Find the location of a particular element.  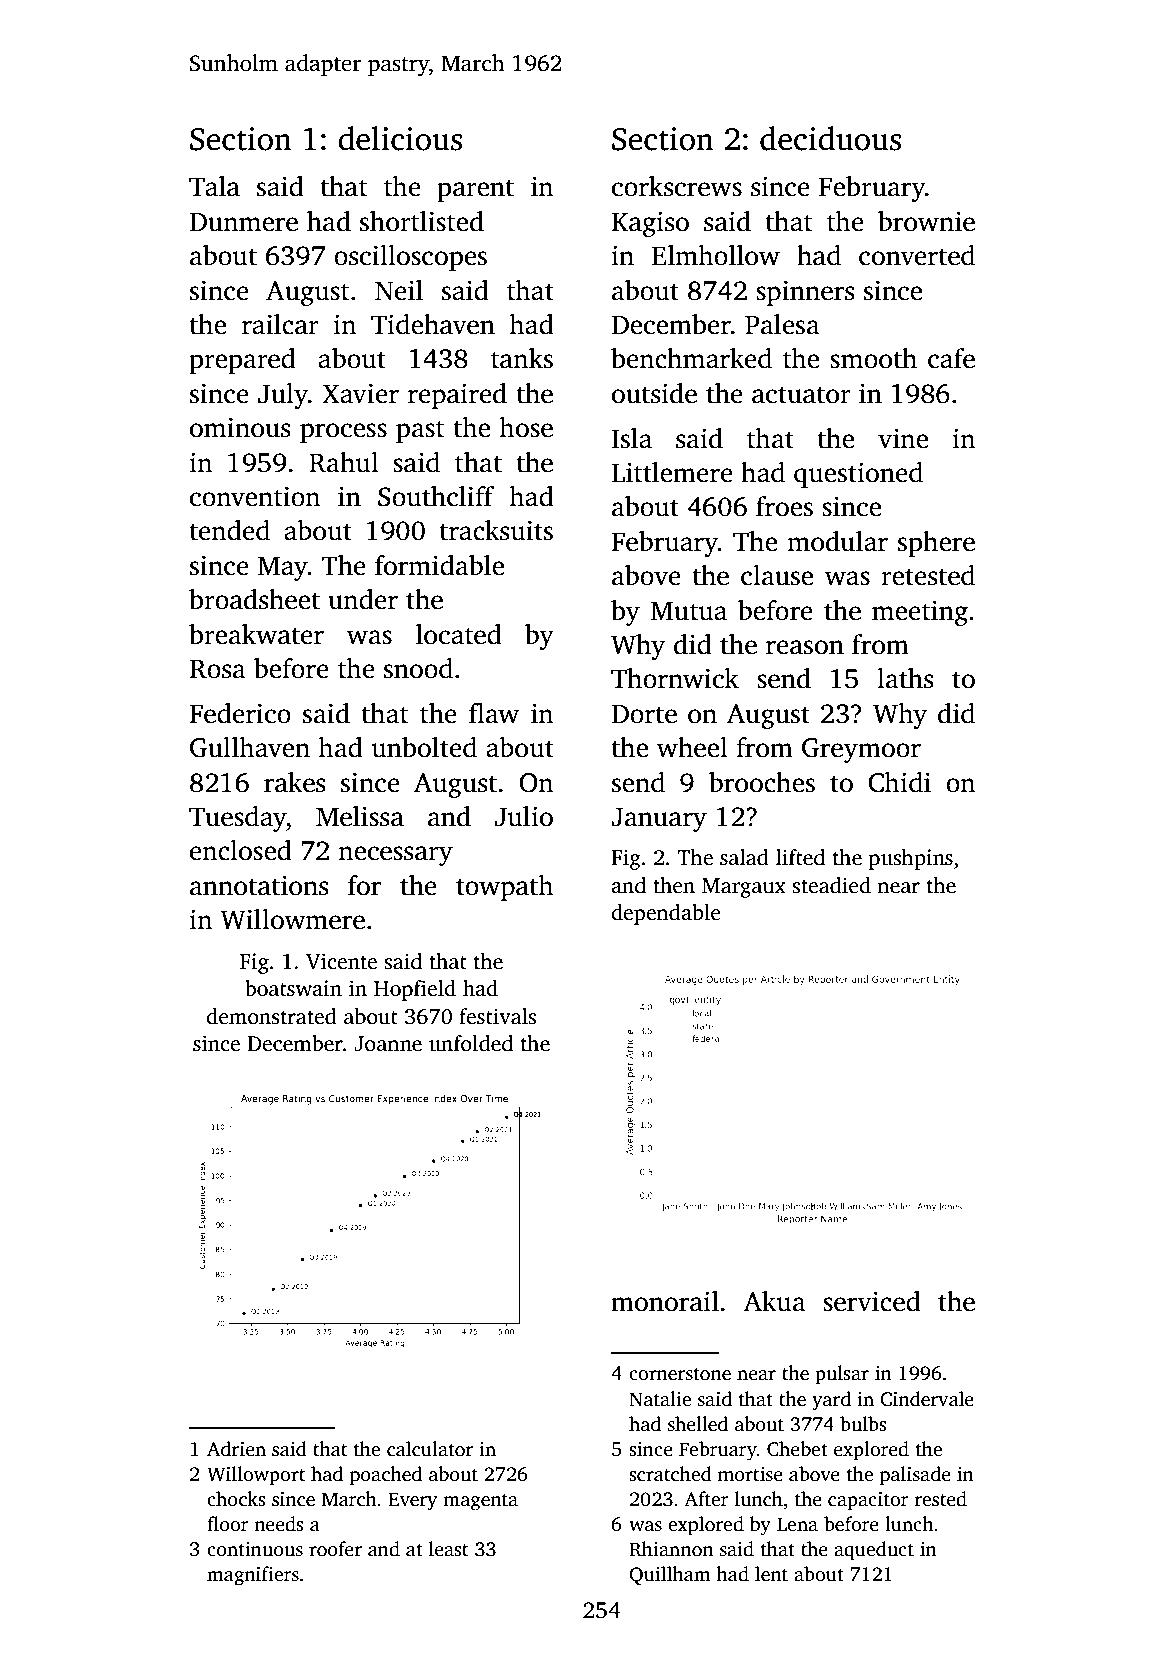

enclosed is located at coordinates (241, 850).
